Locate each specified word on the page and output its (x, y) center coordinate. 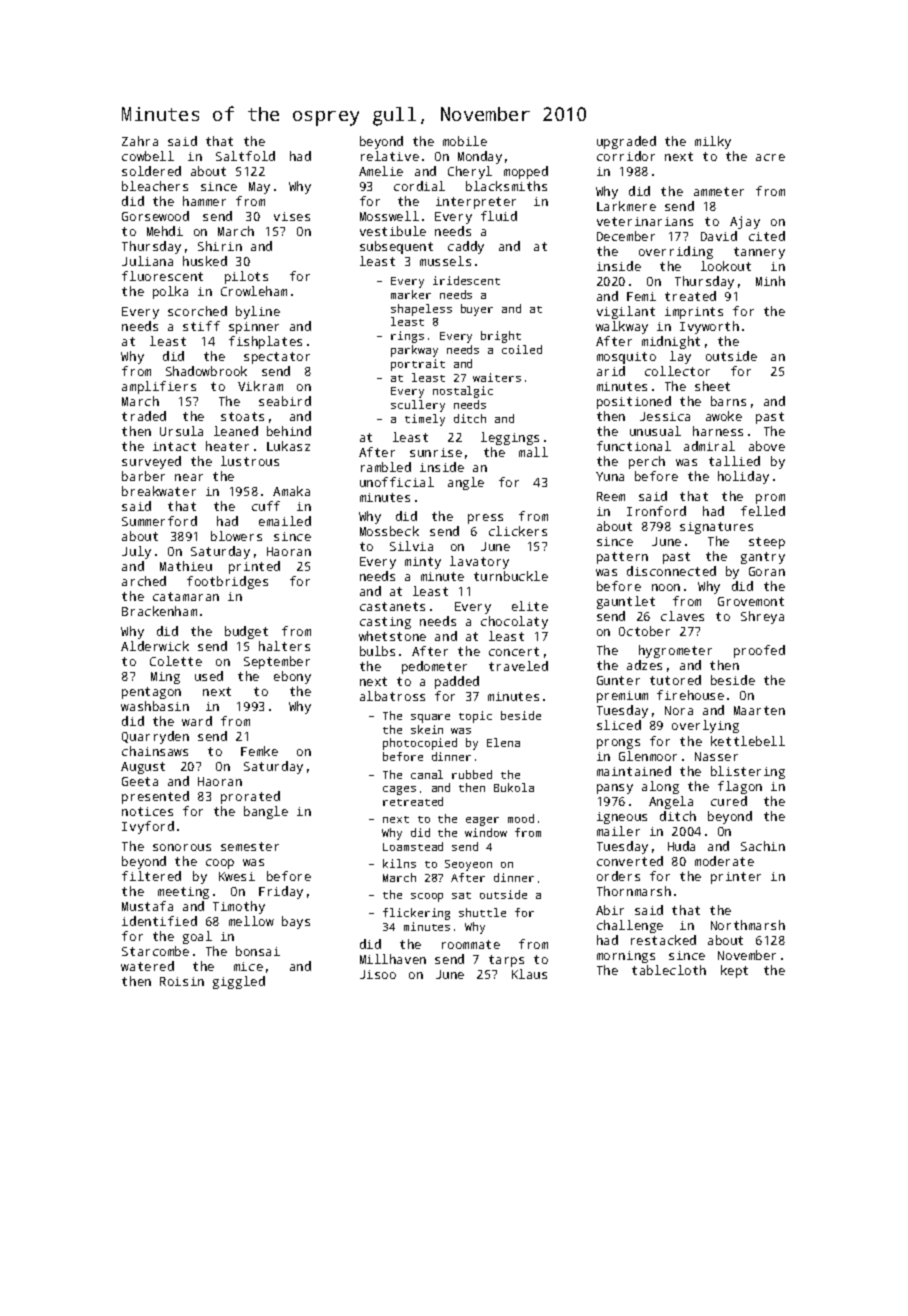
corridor (626, 156)
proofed (759, 651)
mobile (465, 141)
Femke (259, 751)
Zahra (140, 141)
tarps (506, 961)
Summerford (159, 521)
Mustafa (147, 906)
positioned (634, 402)
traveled (518, 666)
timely (425, 420)
